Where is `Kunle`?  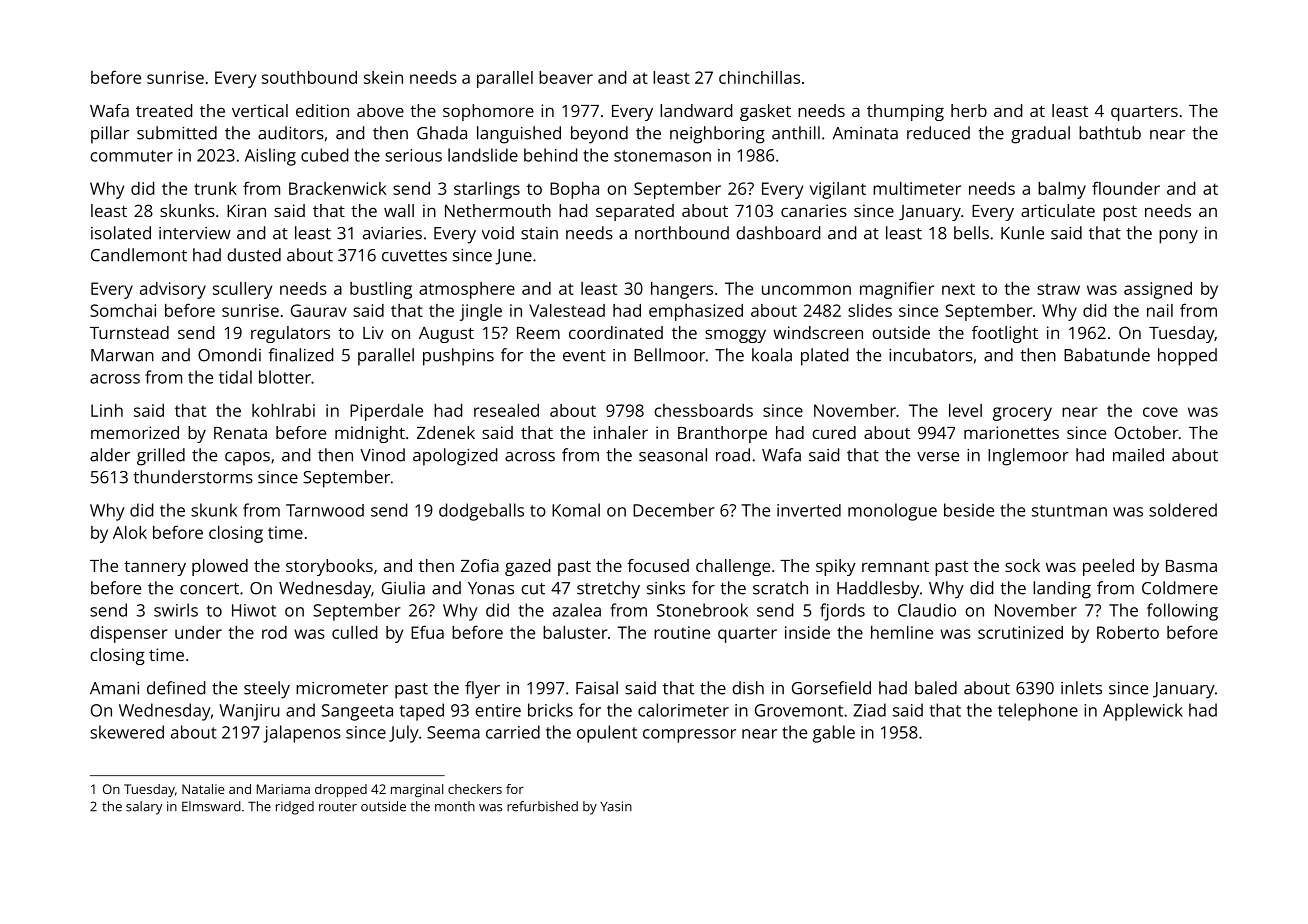
Kunle is located at coordinates (1022, 233).
